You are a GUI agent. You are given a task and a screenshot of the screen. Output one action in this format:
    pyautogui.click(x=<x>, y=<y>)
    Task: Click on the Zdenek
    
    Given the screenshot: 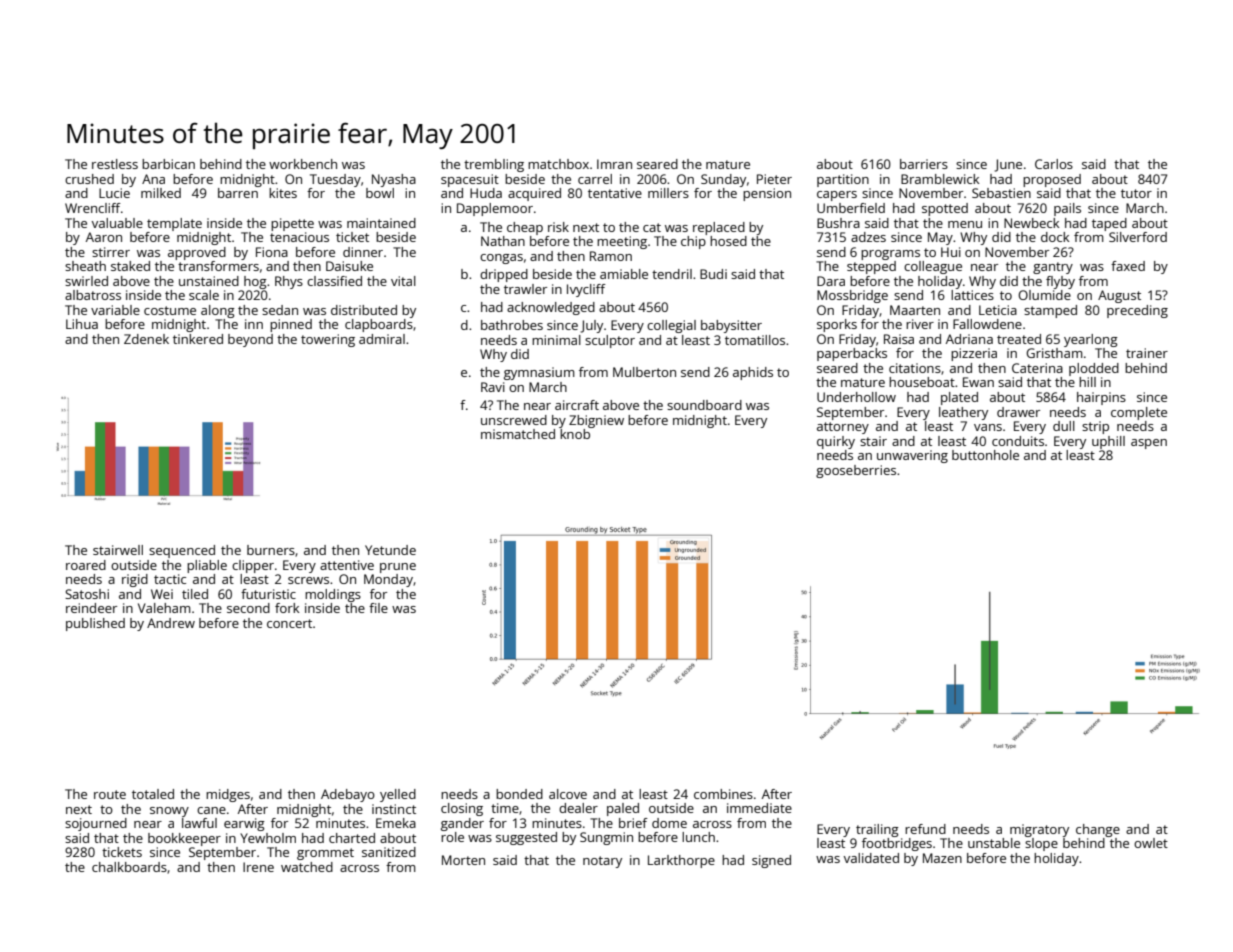 What is the action you would take?
    pyautogui.click(x=146, y=339)
